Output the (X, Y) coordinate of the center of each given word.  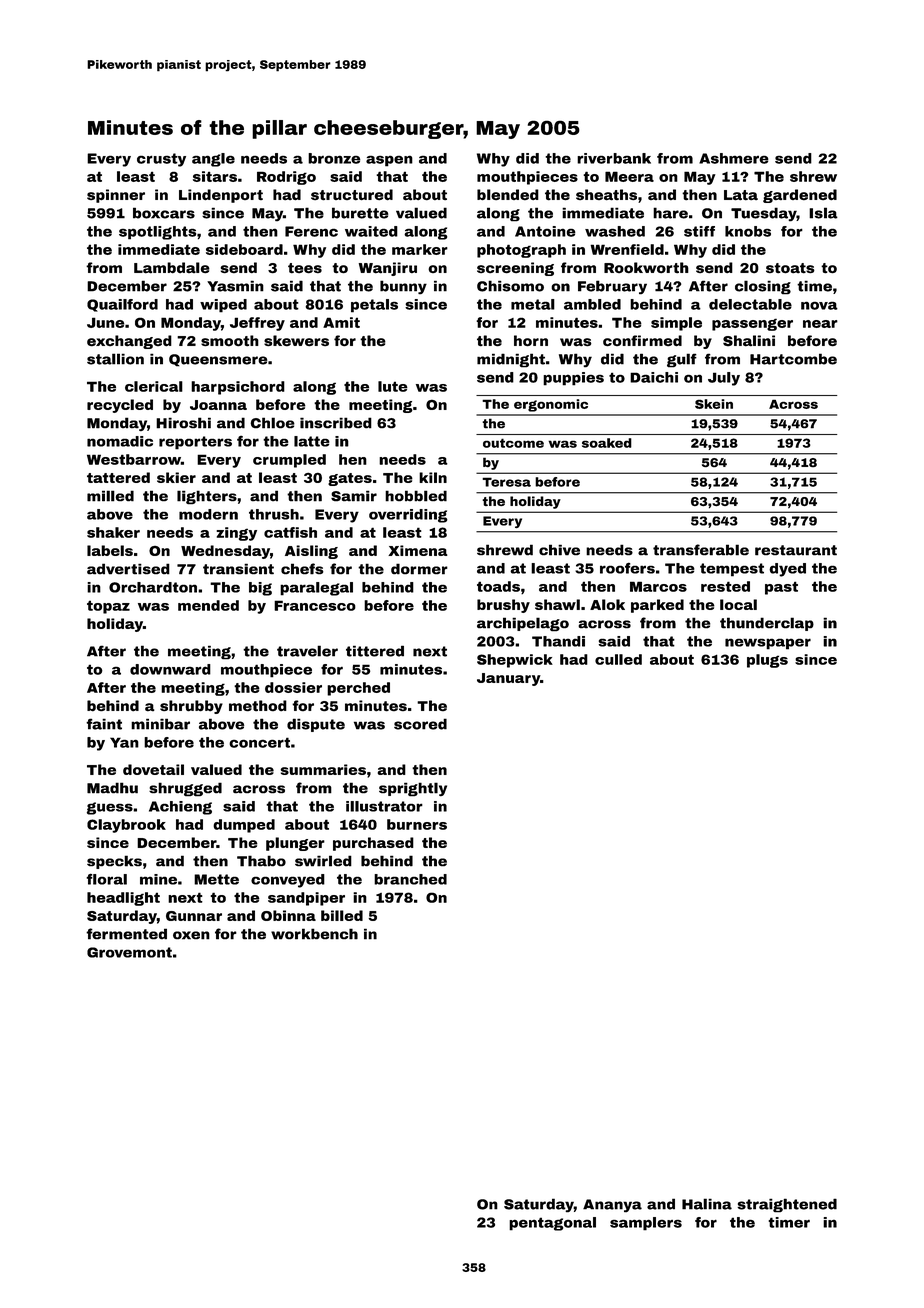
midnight (511, 360)
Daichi (654, 377)
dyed (787, 570)
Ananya (612, 1205)
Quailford (122, 305)
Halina (707, 1204)
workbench (314, 934)
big (260, 589)
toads (498, 586)
